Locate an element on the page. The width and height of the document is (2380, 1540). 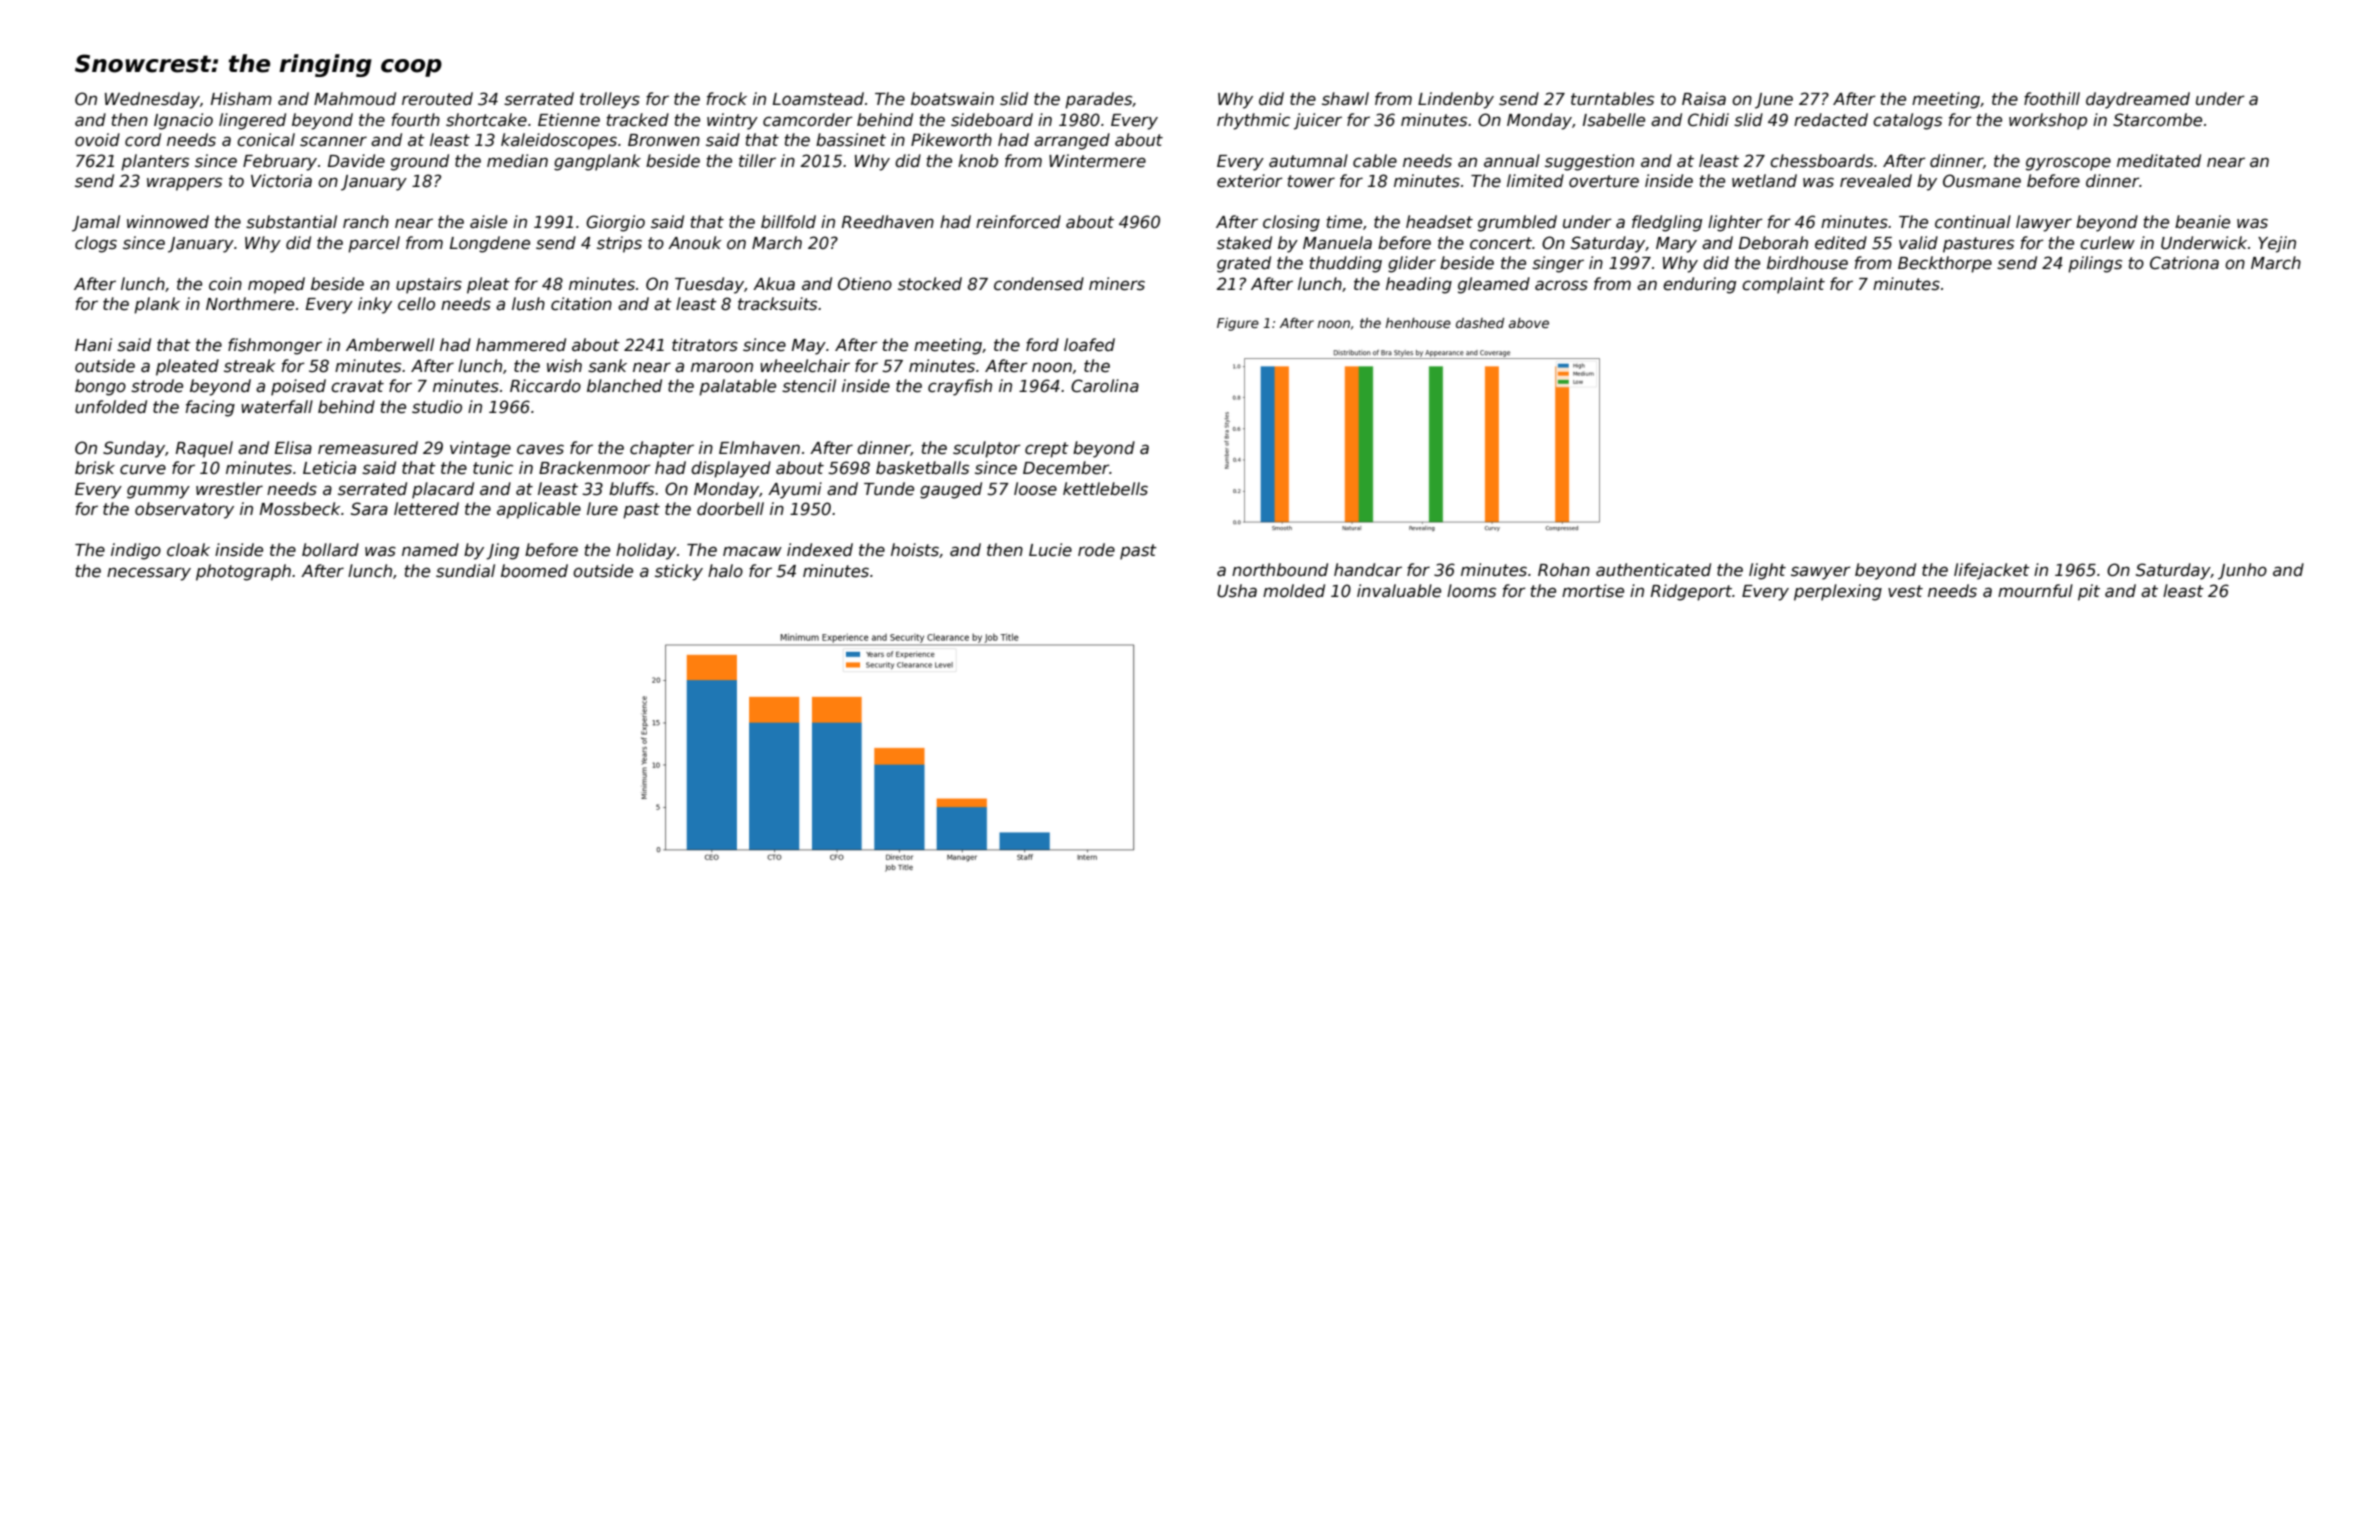
clogs is located at coordinates (96, 244).
